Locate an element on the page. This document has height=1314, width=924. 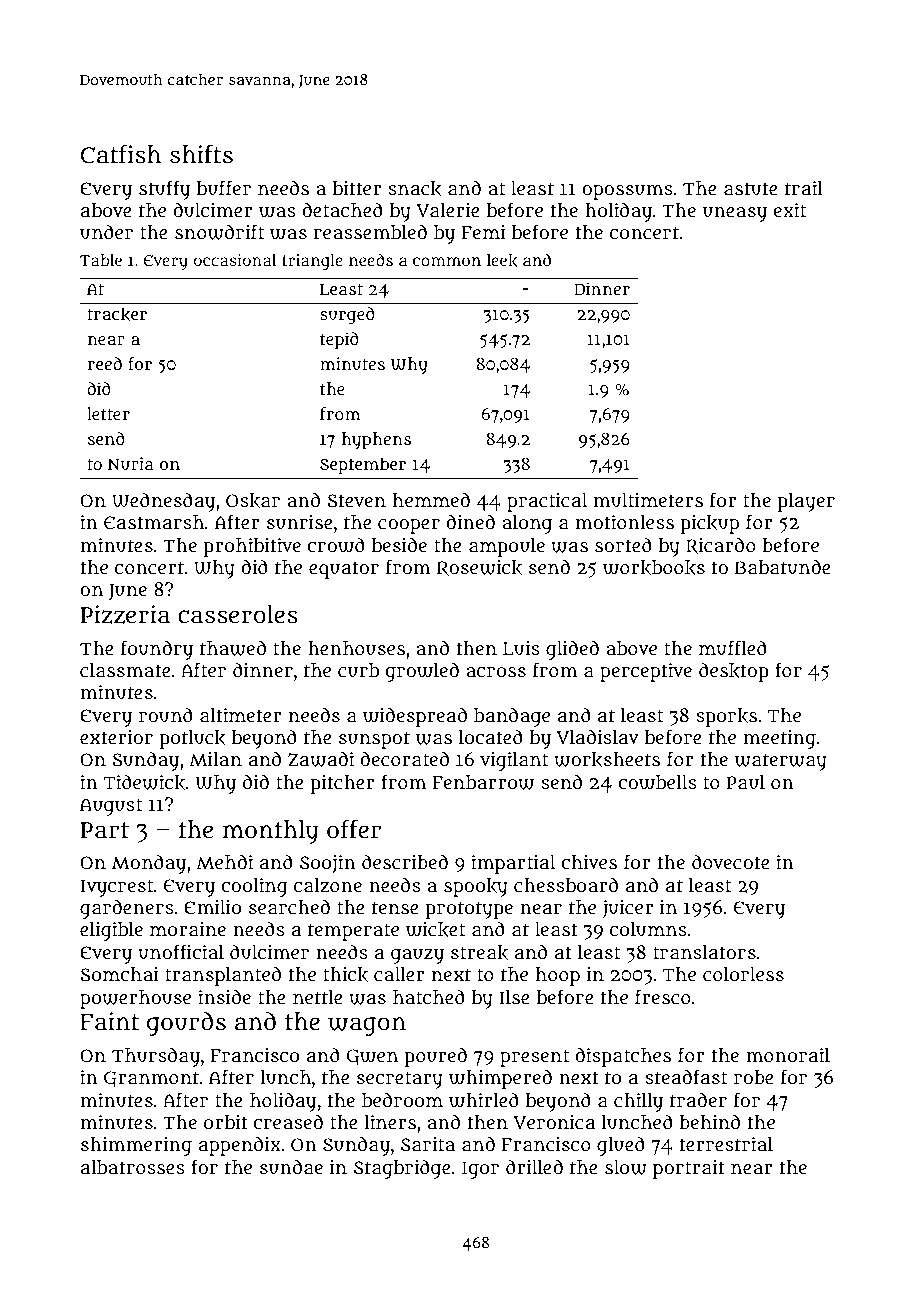
exit is located at coordinates (790, 210).
